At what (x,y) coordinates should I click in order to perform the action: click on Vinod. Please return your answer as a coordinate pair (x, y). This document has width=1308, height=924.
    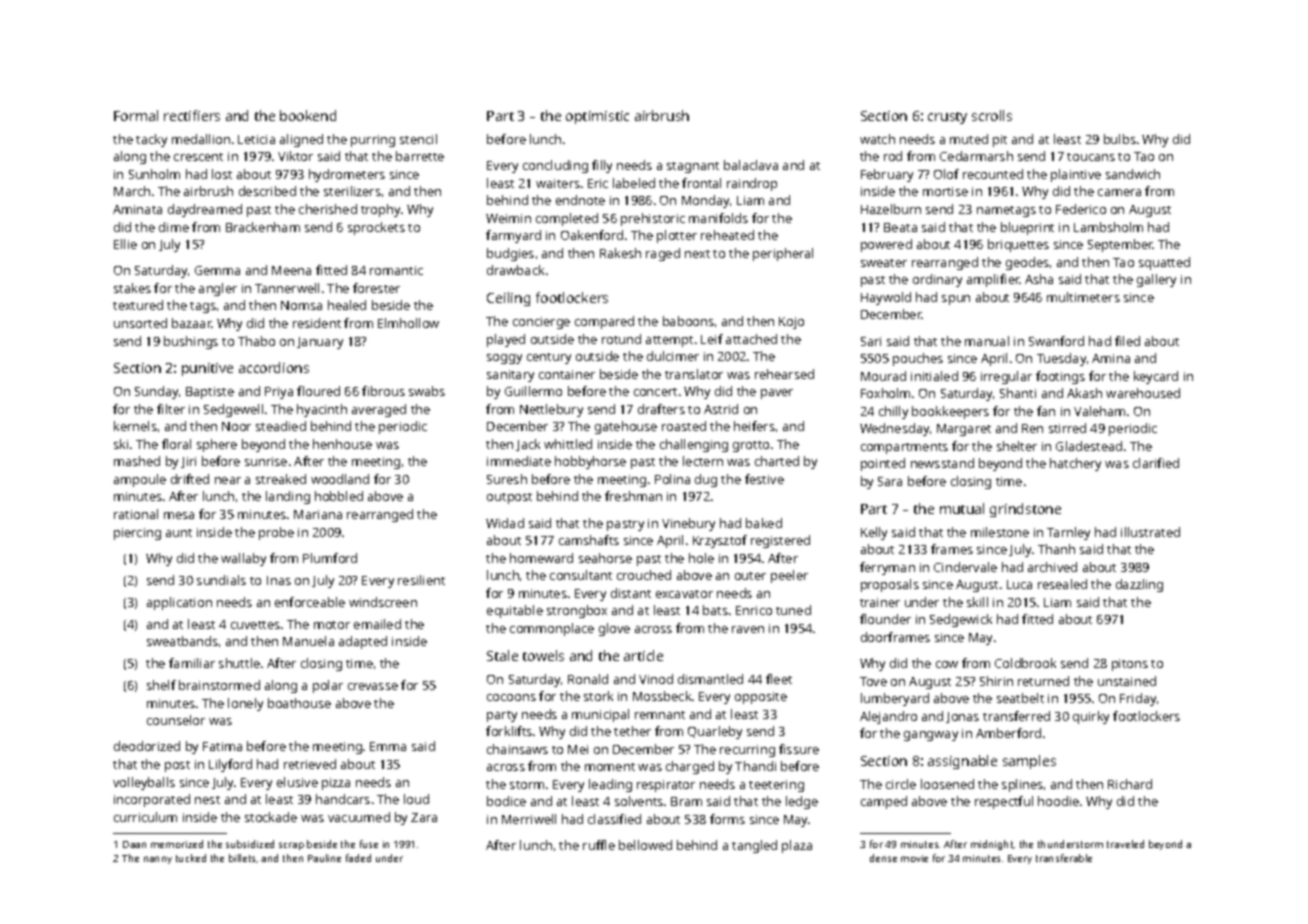
    Looking at the image, I should click on (656, 679).
